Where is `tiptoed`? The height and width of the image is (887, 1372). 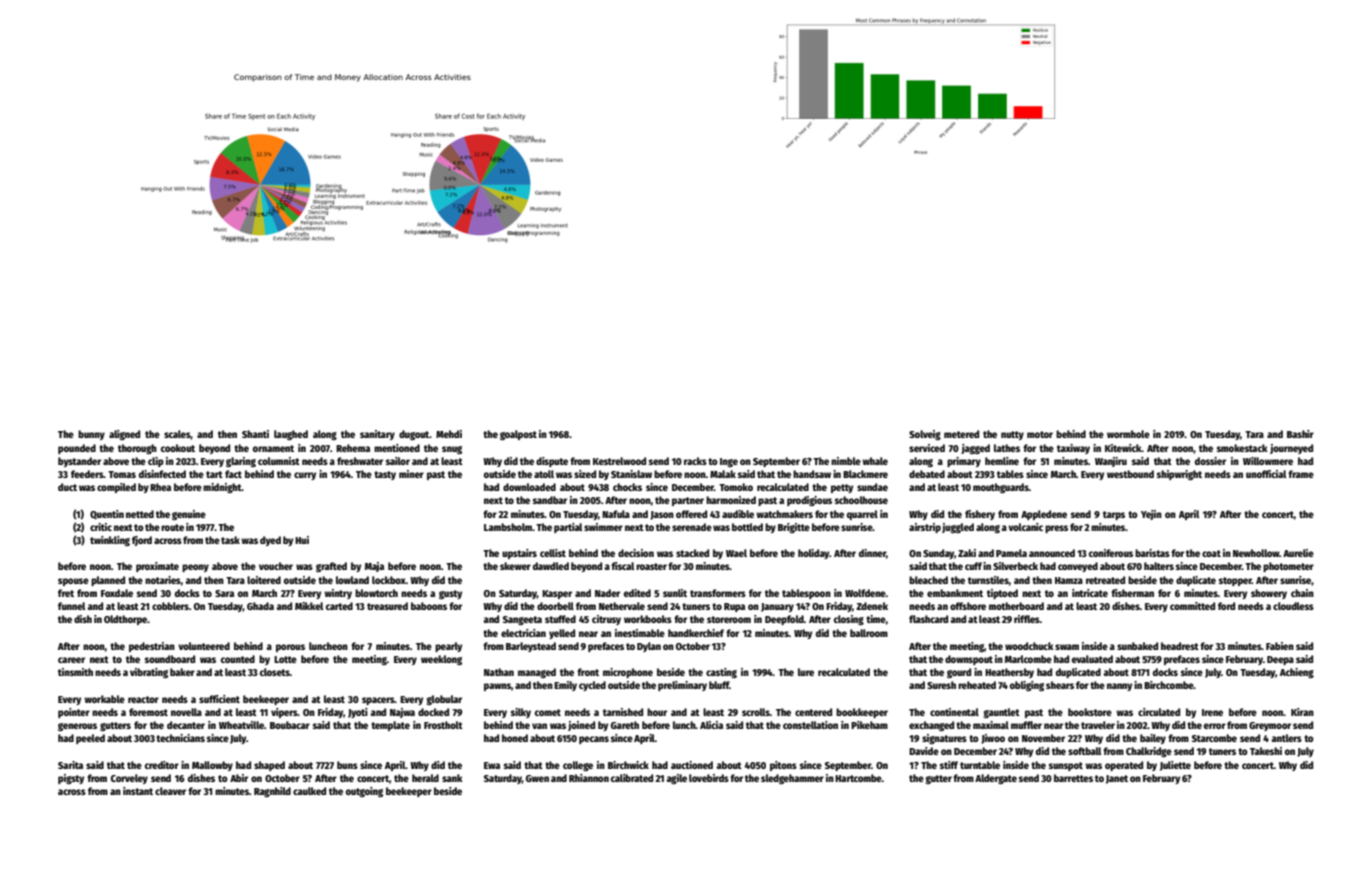 tiptoed is located at coordinates (1002, 594).
